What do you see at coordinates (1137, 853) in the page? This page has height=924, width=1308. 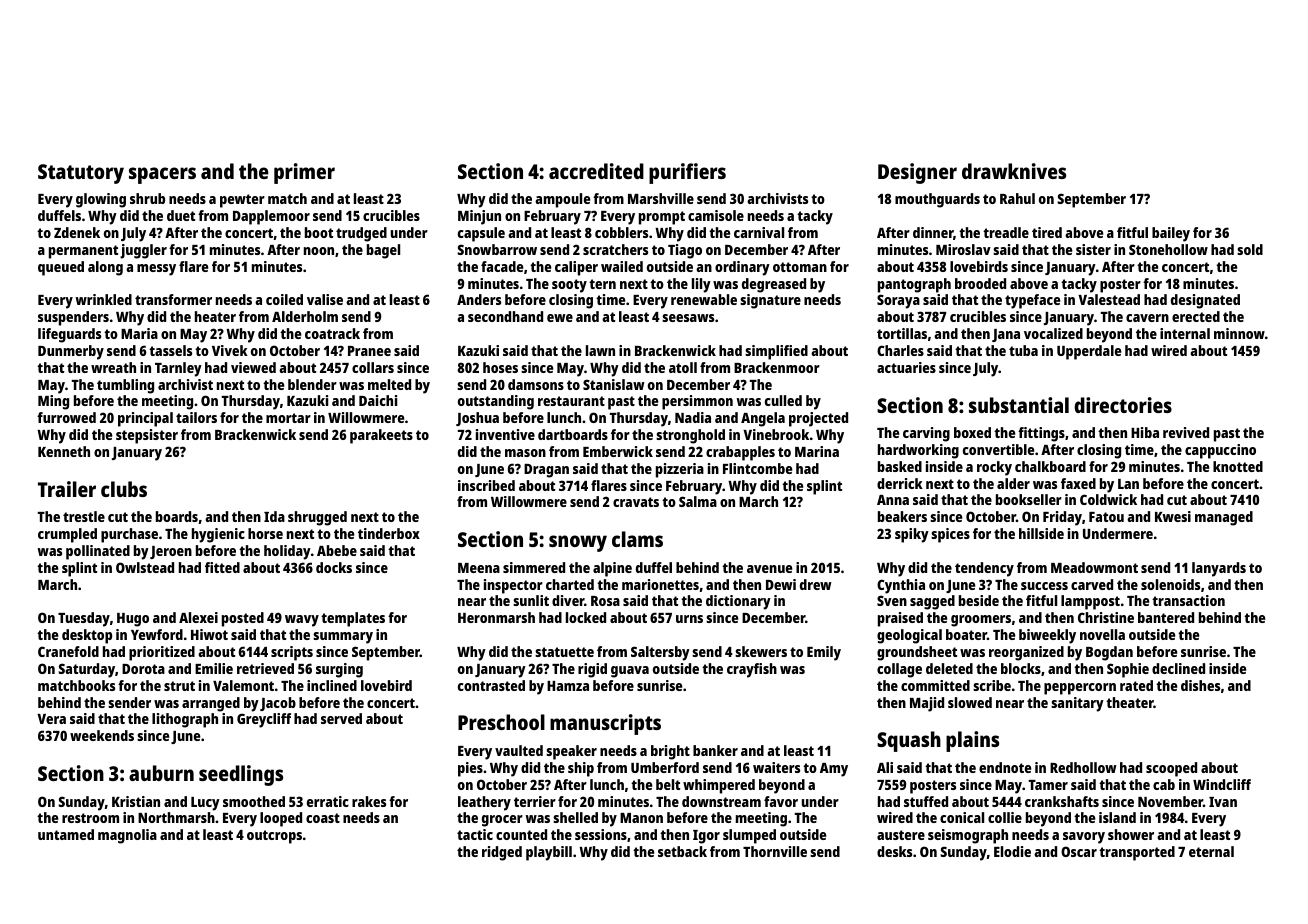 I see `transported` at bounding box center [1137, 853].
